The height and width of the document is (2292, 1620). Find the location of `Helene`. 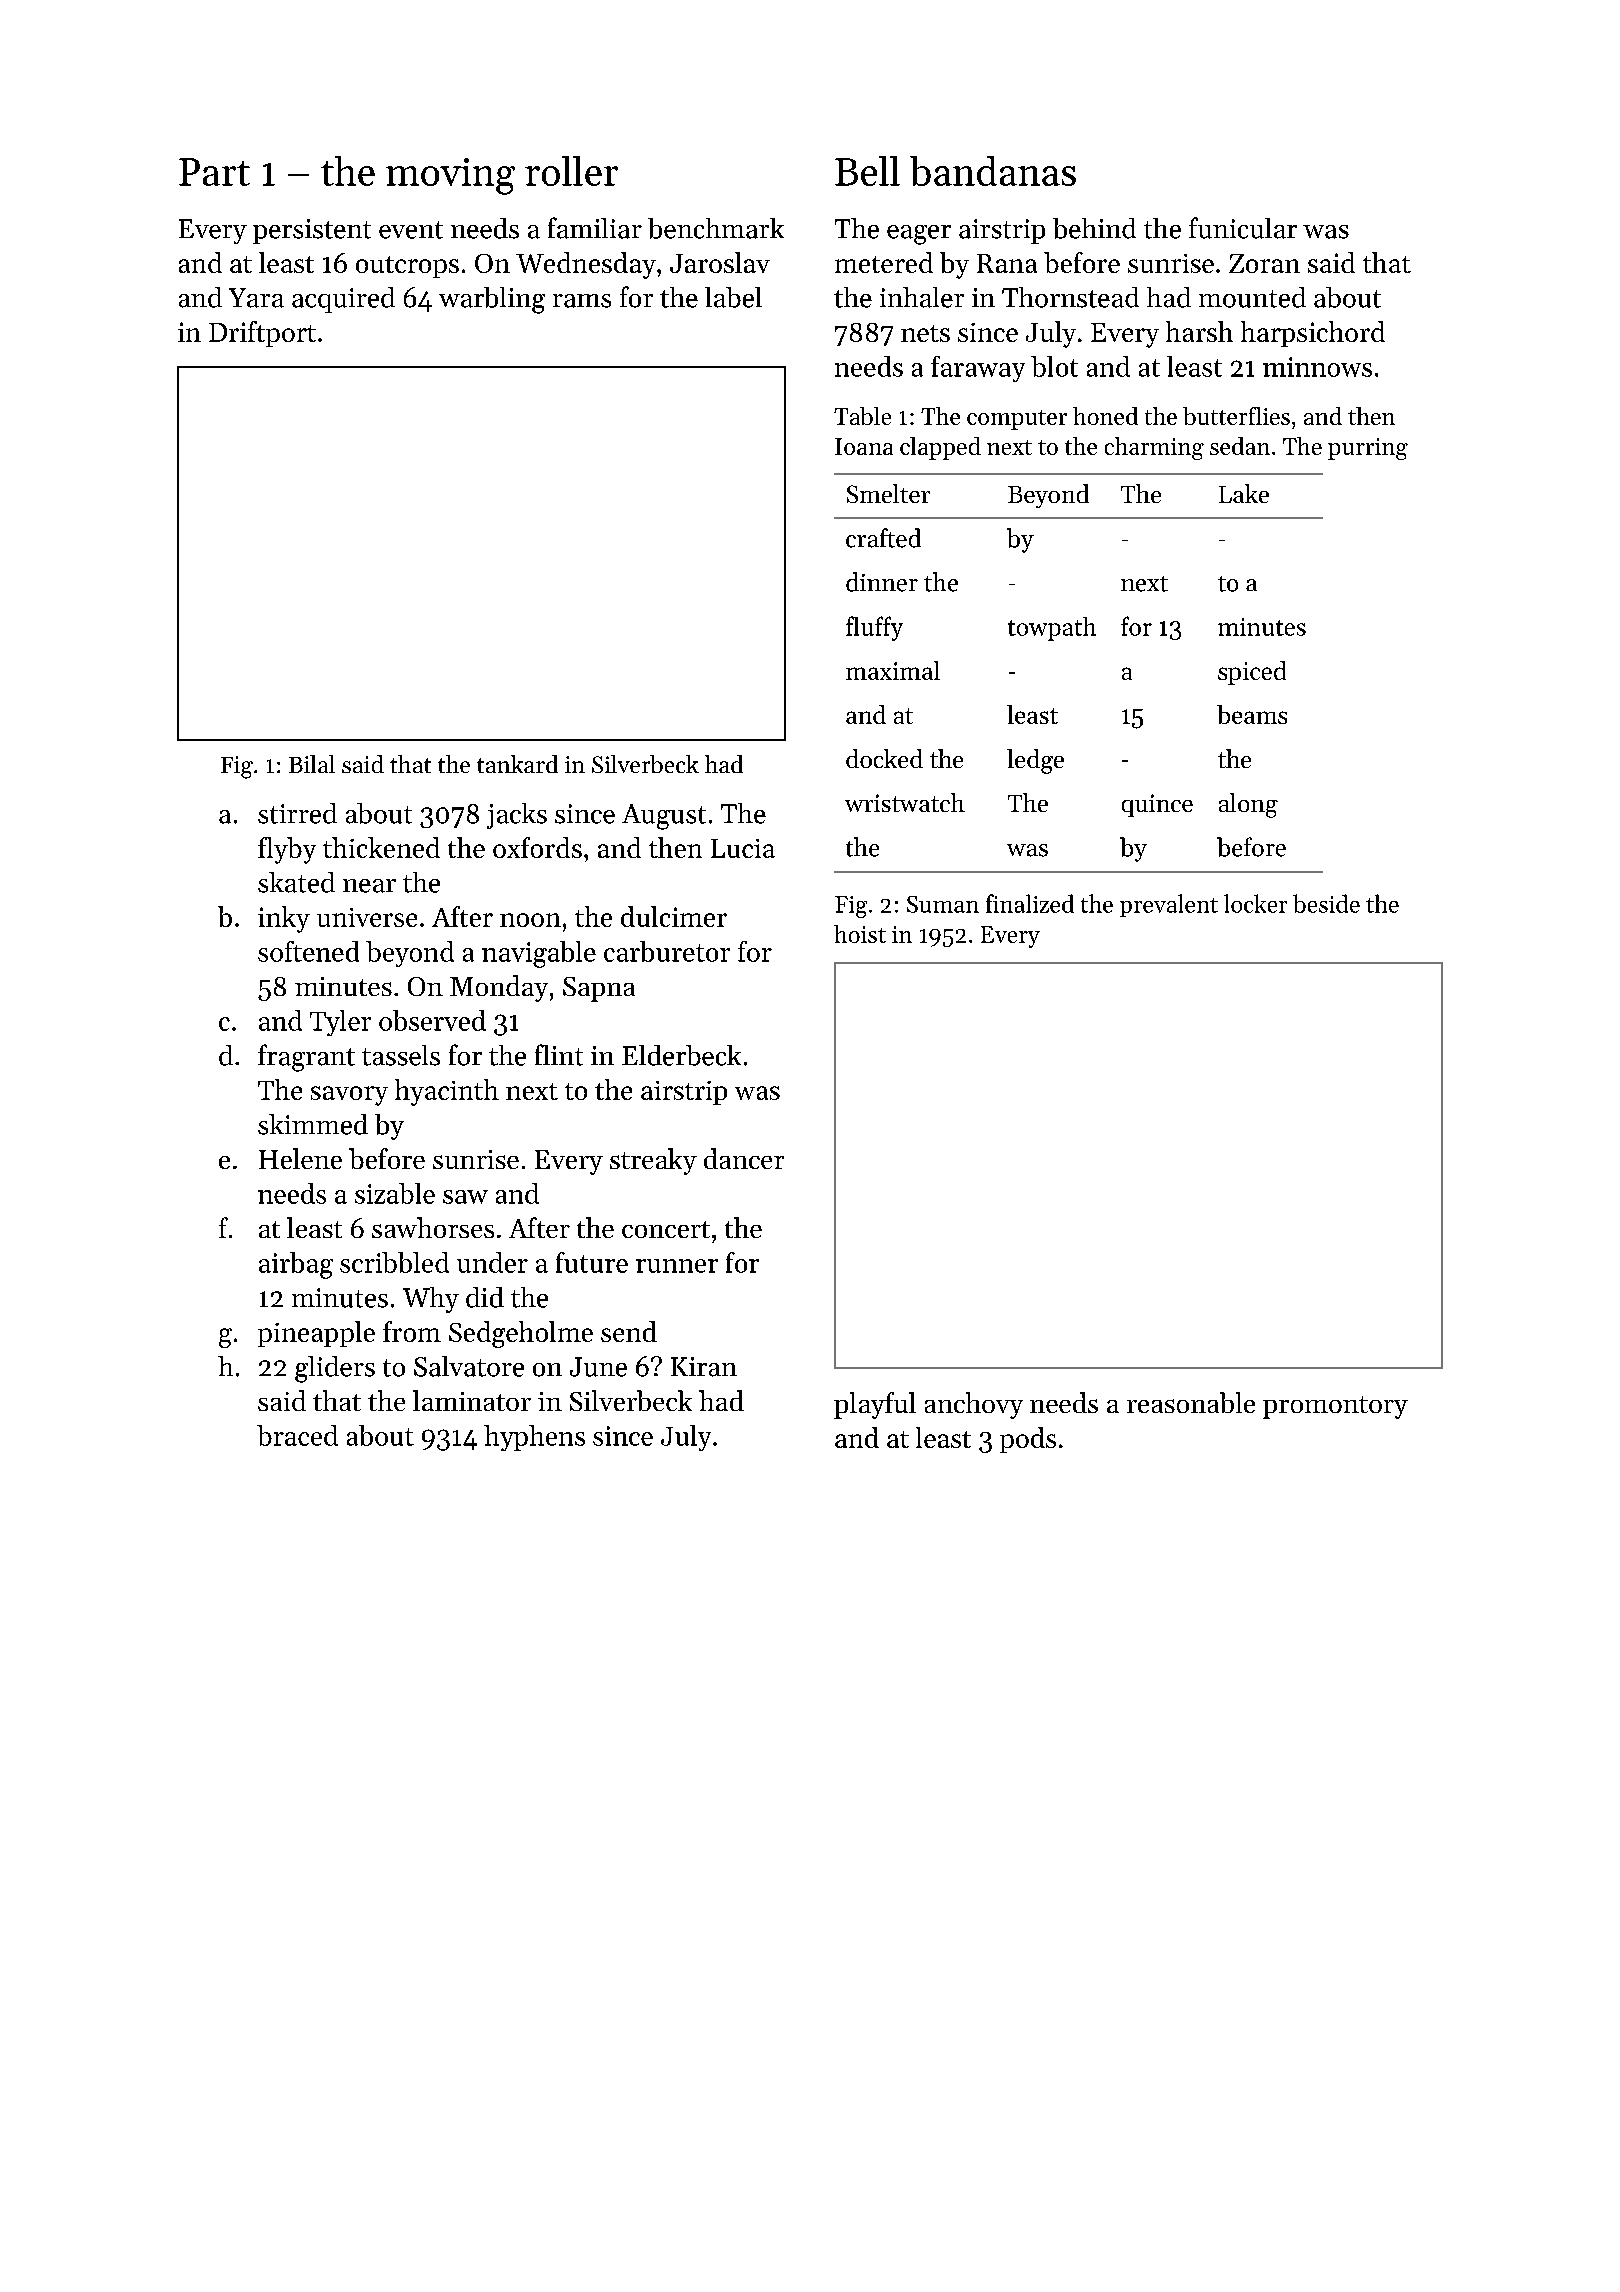

Helene is located at coordinates (300, 1158).
